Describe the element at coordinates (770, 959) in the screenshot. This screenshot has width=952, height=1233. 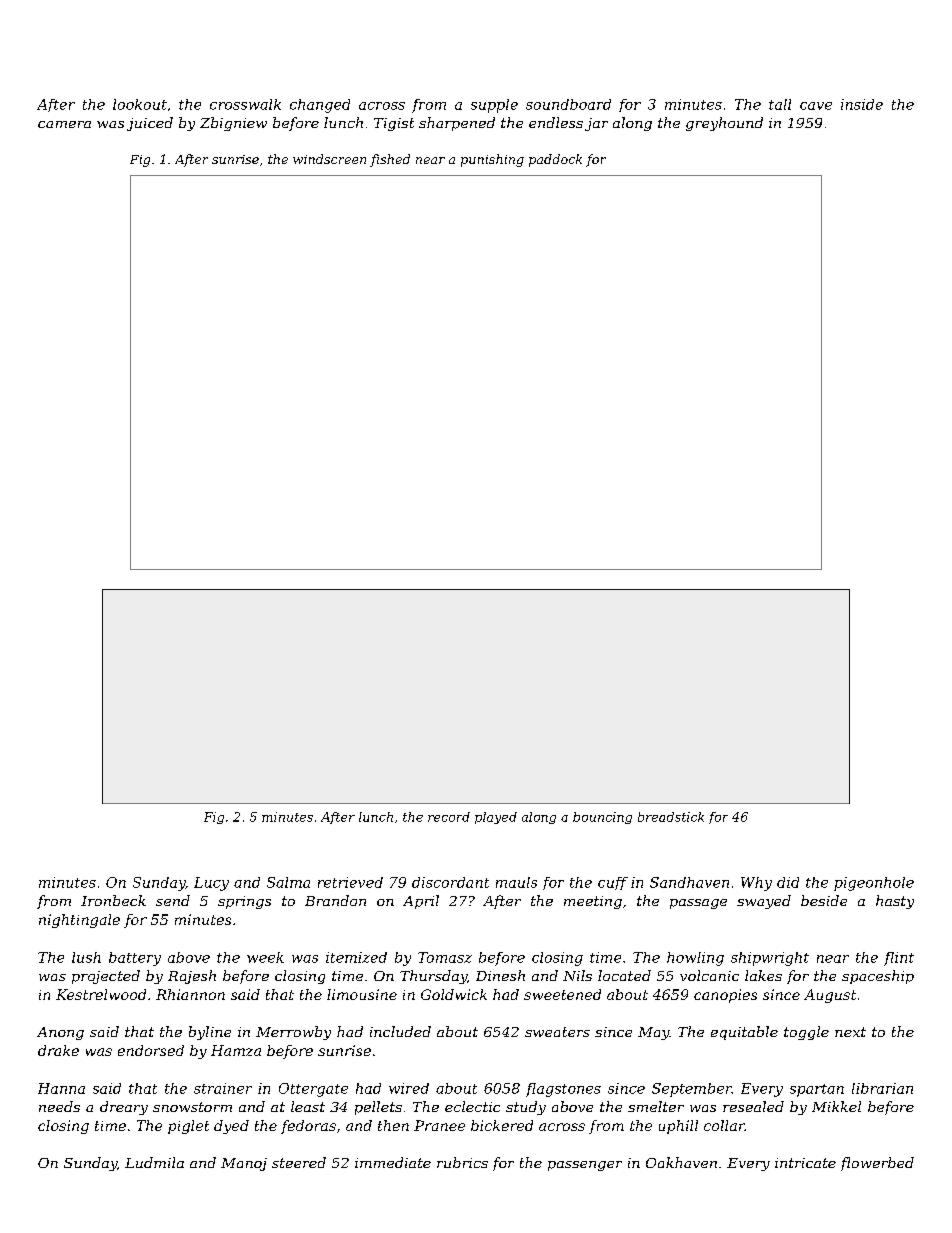
I see `shipwright` at that location.
